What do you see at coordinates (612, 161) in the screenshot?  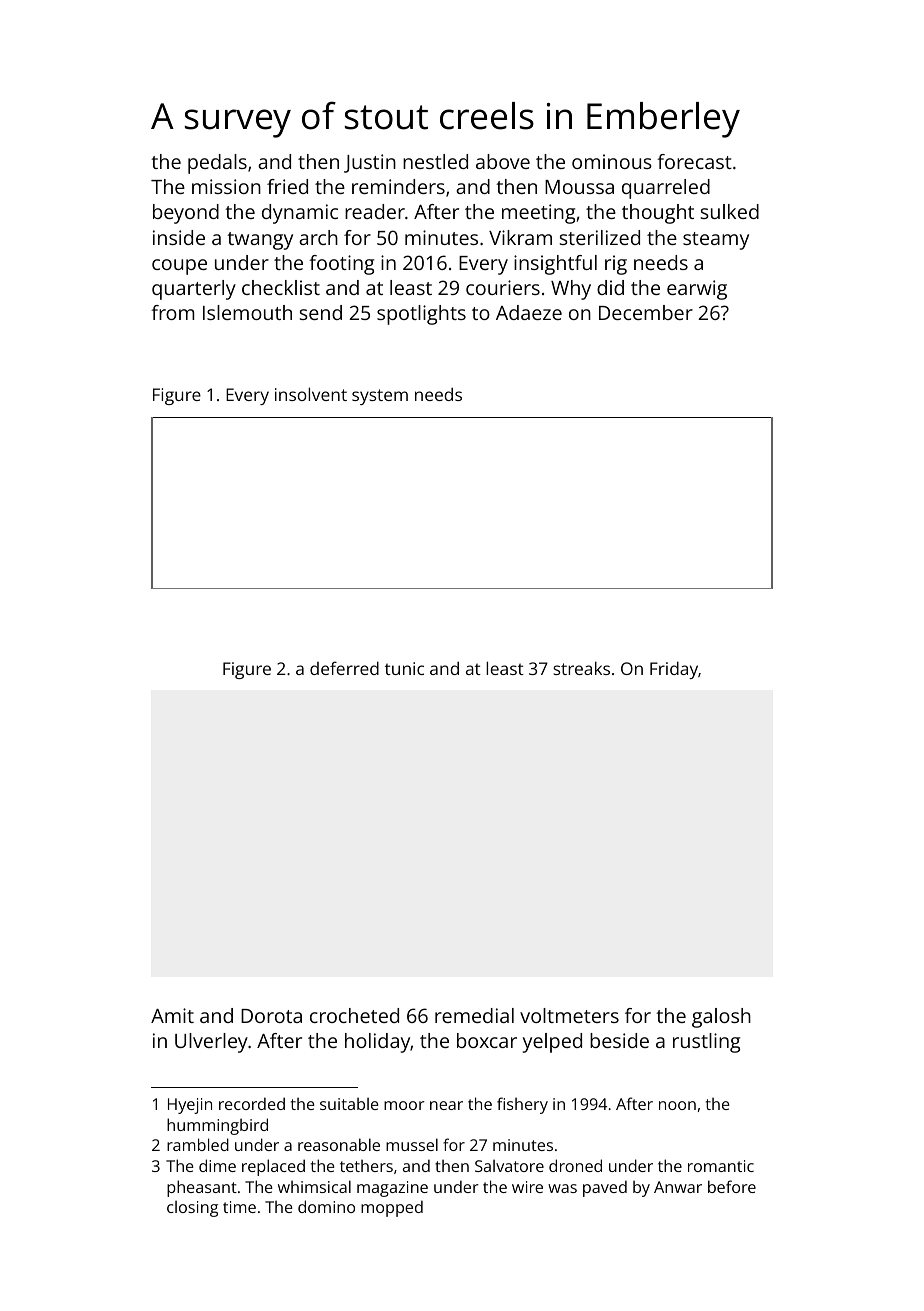 I see `ominous` at bounding box center [612, 161].
